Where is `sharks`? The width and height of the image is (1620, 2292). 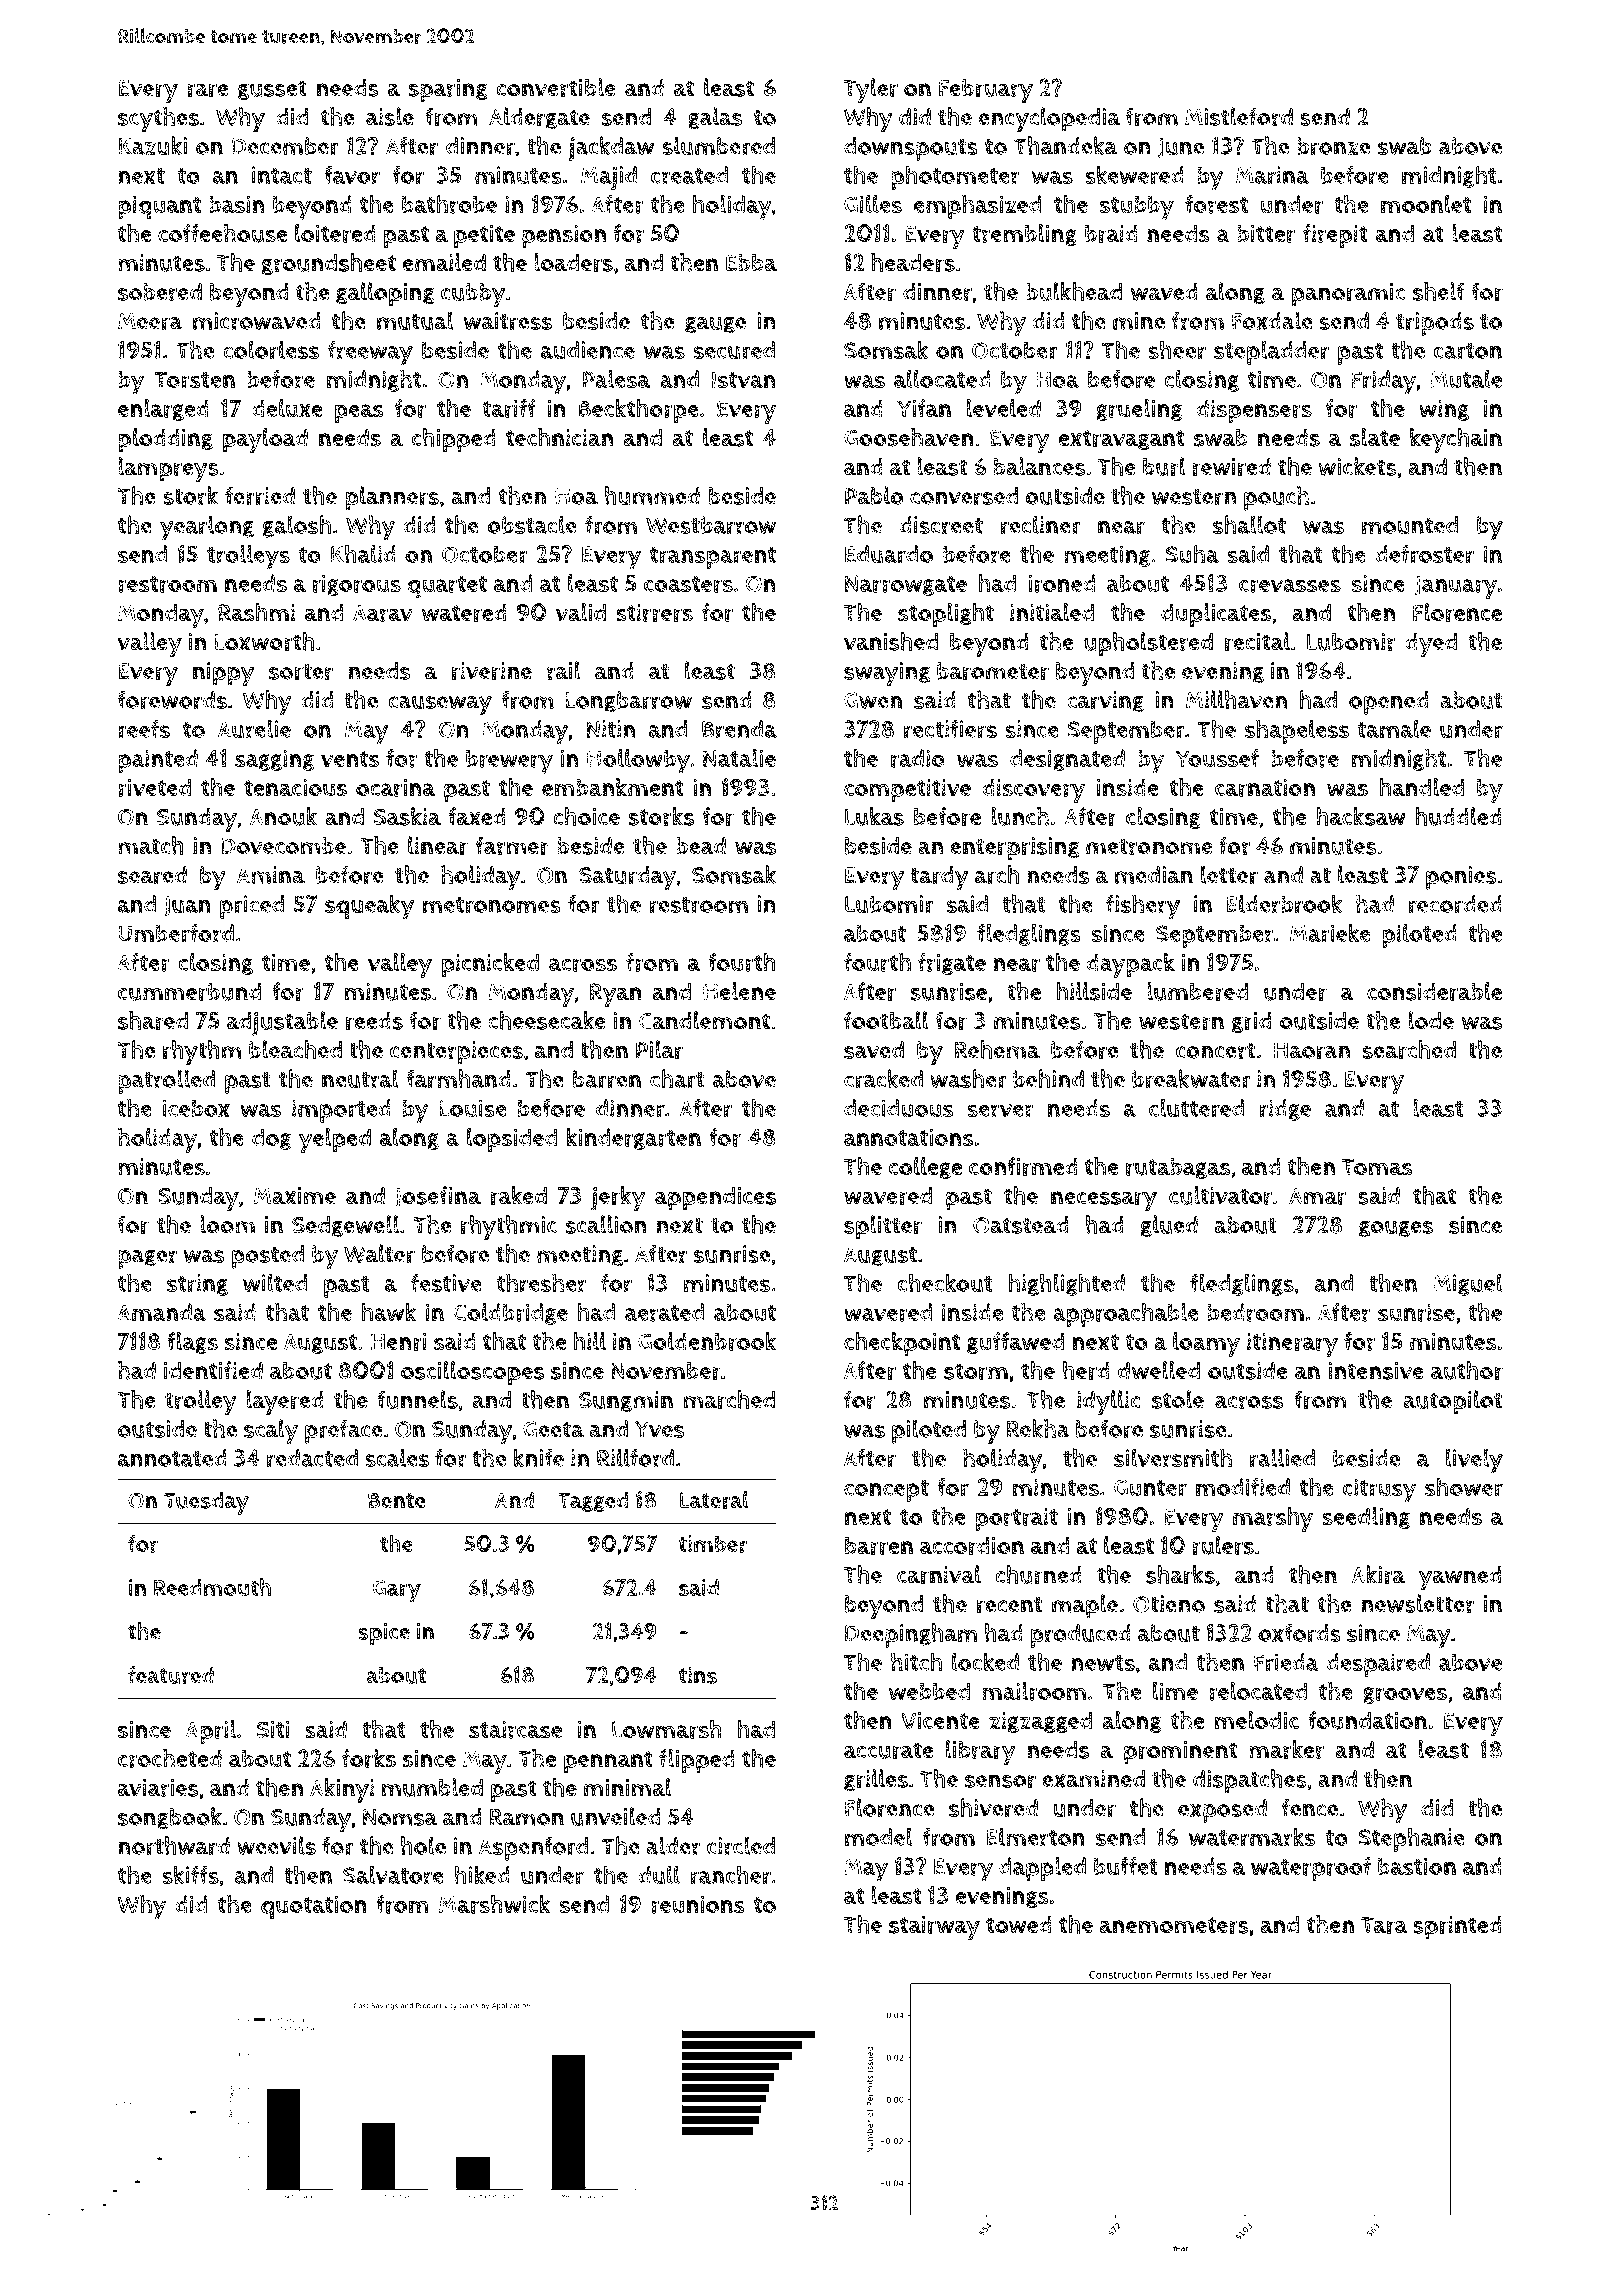 sharks is located at coordinates (1180, 1574).
